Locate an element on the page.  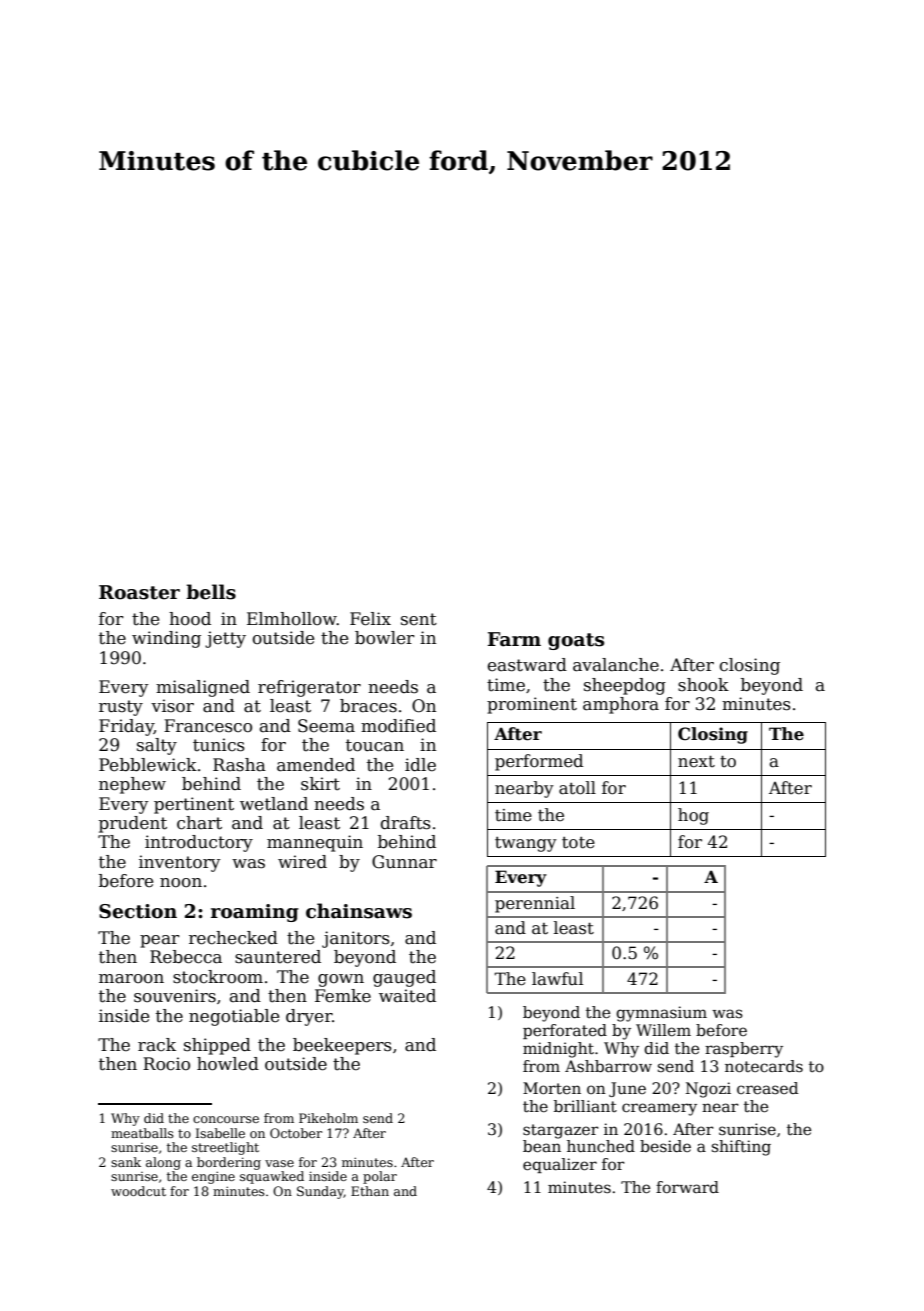
twangy is located at coordinates (526, 844).
